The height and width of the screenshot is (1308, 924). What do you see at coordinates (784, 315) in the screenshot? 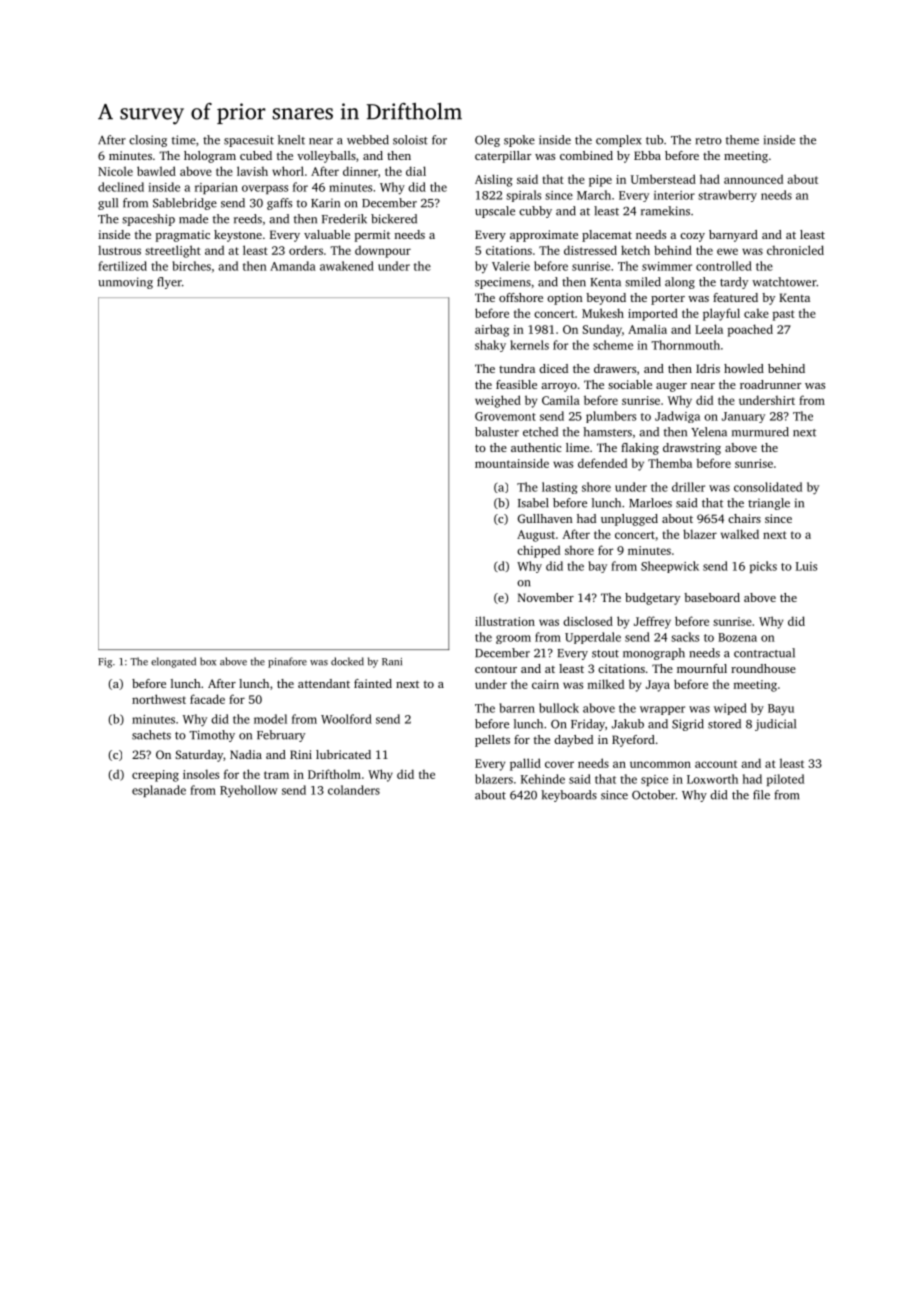
I see `past` at bounding box center [784, 315].
